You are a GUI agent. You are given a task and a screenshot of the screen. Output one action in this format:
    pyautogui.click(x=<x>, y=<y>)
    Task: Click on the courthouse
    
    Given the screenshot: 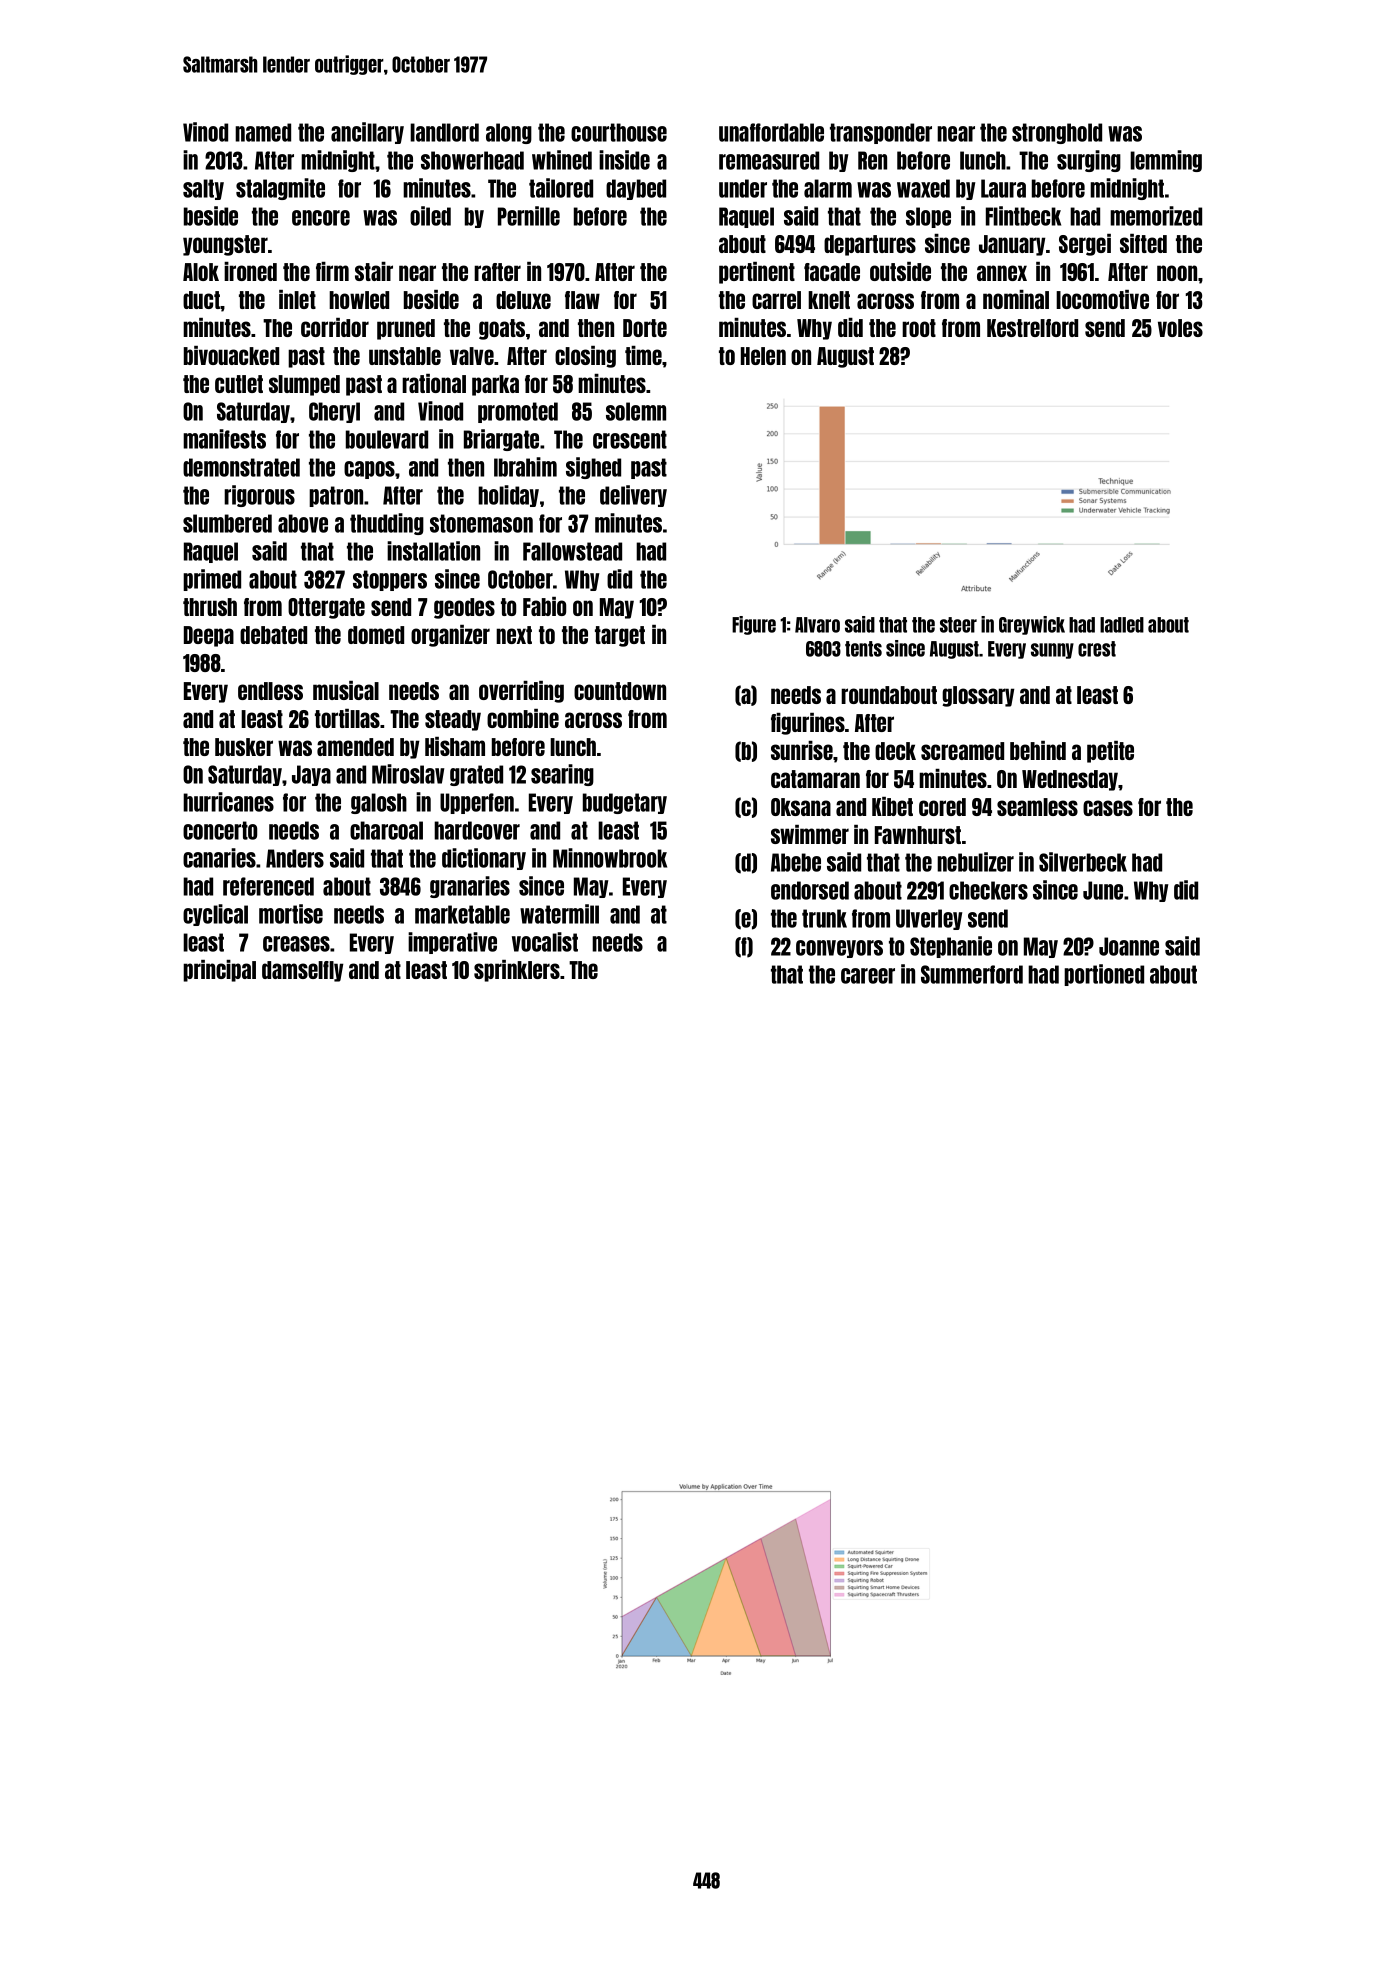 What is the action you would take?
    pyautogui.click(x=619, y=132)
